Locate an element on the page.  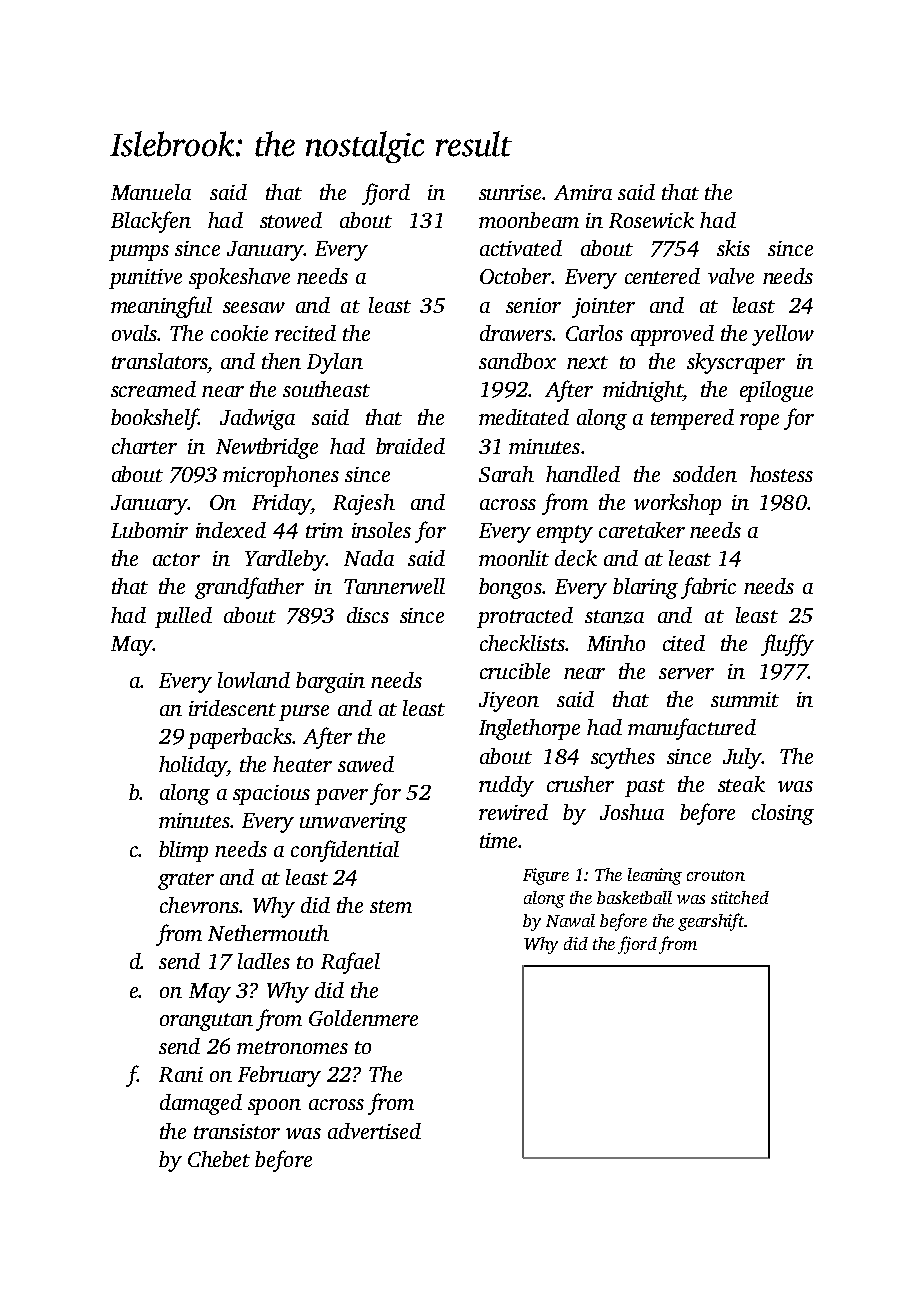
July is located at coordinates (742, 758).
